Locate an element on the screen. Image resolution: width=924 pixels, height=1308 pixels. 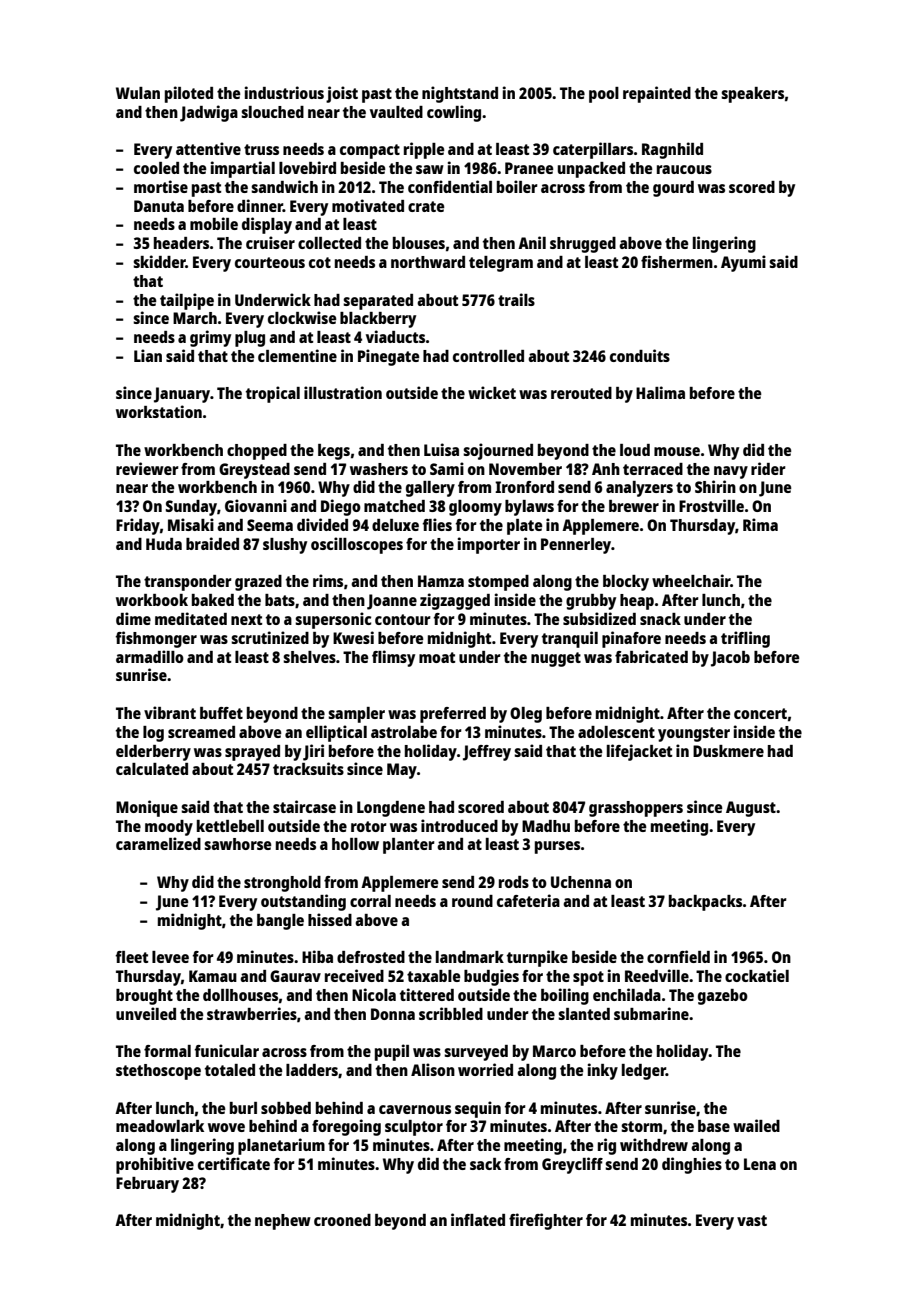
trails is located at coordinates (516, 299).
